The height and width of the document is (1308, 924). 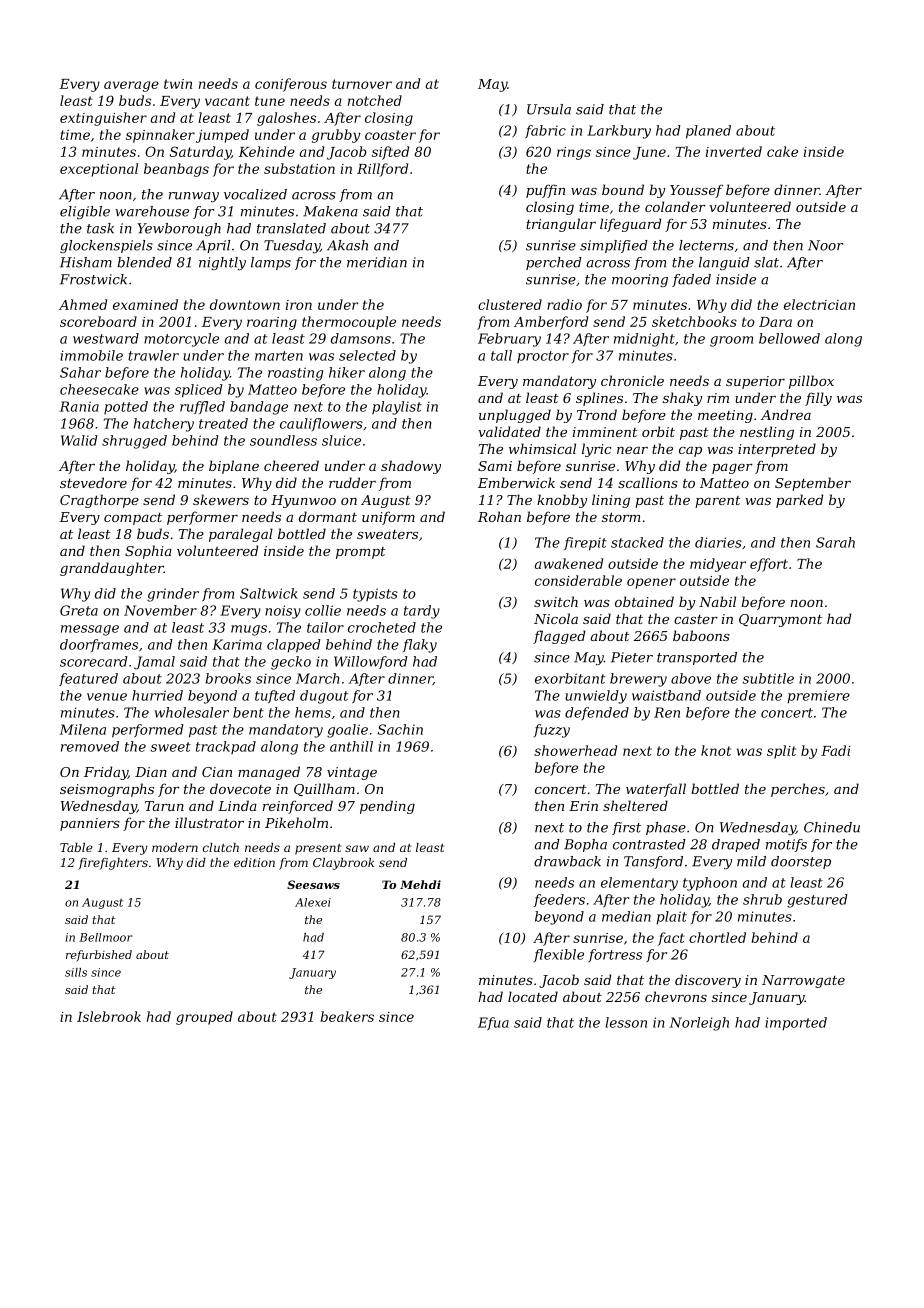 I want to click on Ursula, so click(x=549, y=109).
